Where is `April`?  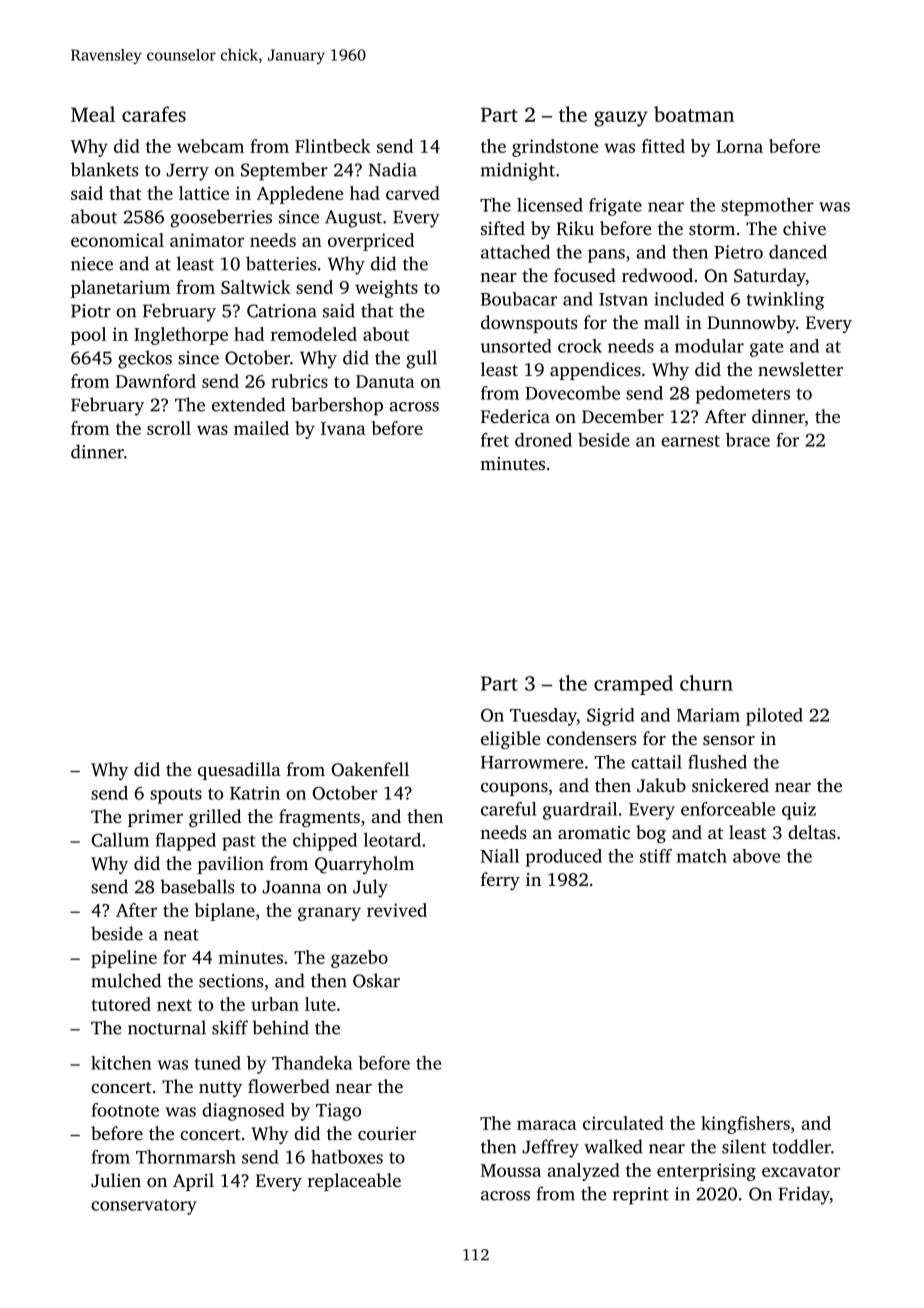
April is located at coordinates (193, 1182).
